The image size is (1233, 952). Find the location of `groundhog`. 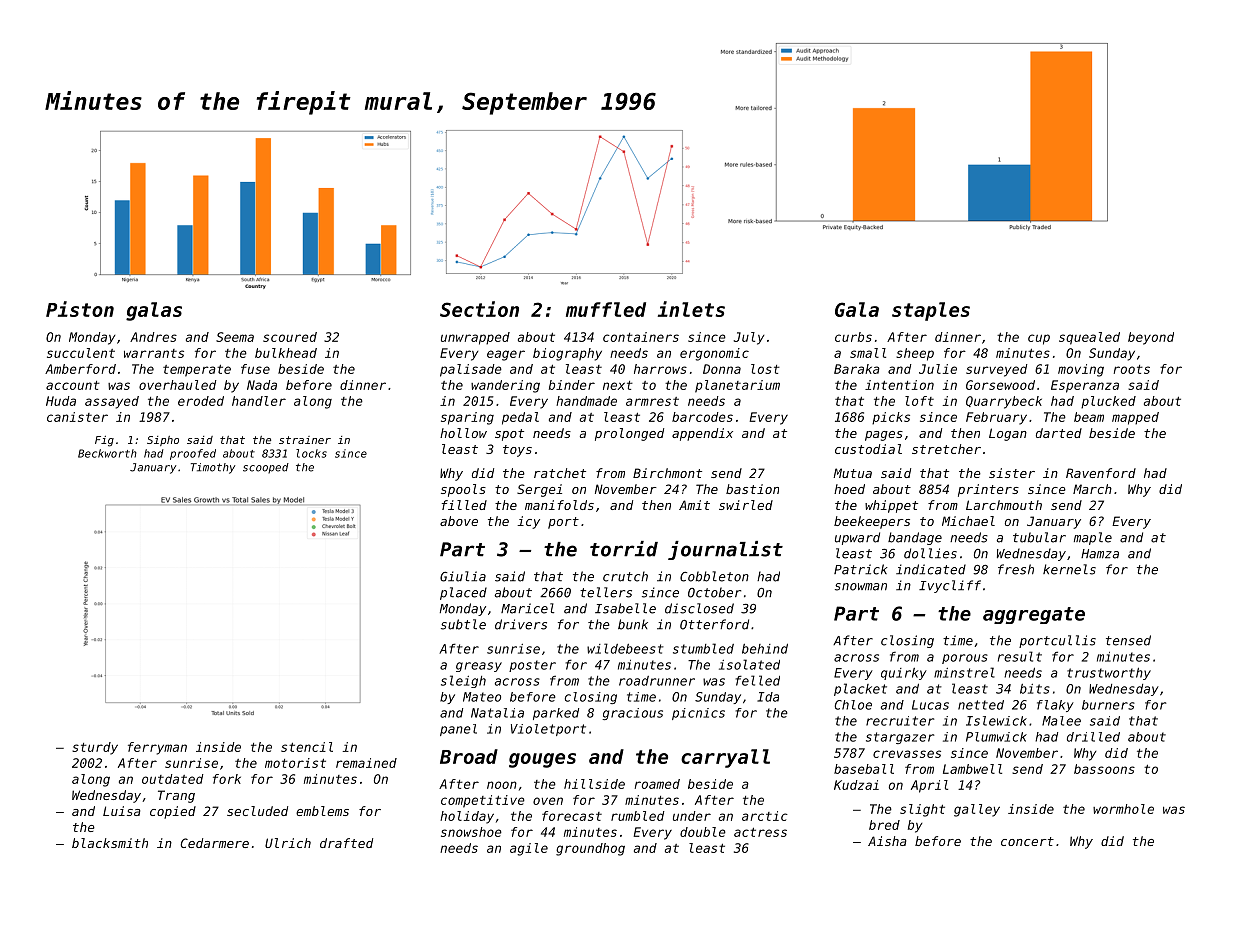

groundhog is located at coordinates (590, 849).
